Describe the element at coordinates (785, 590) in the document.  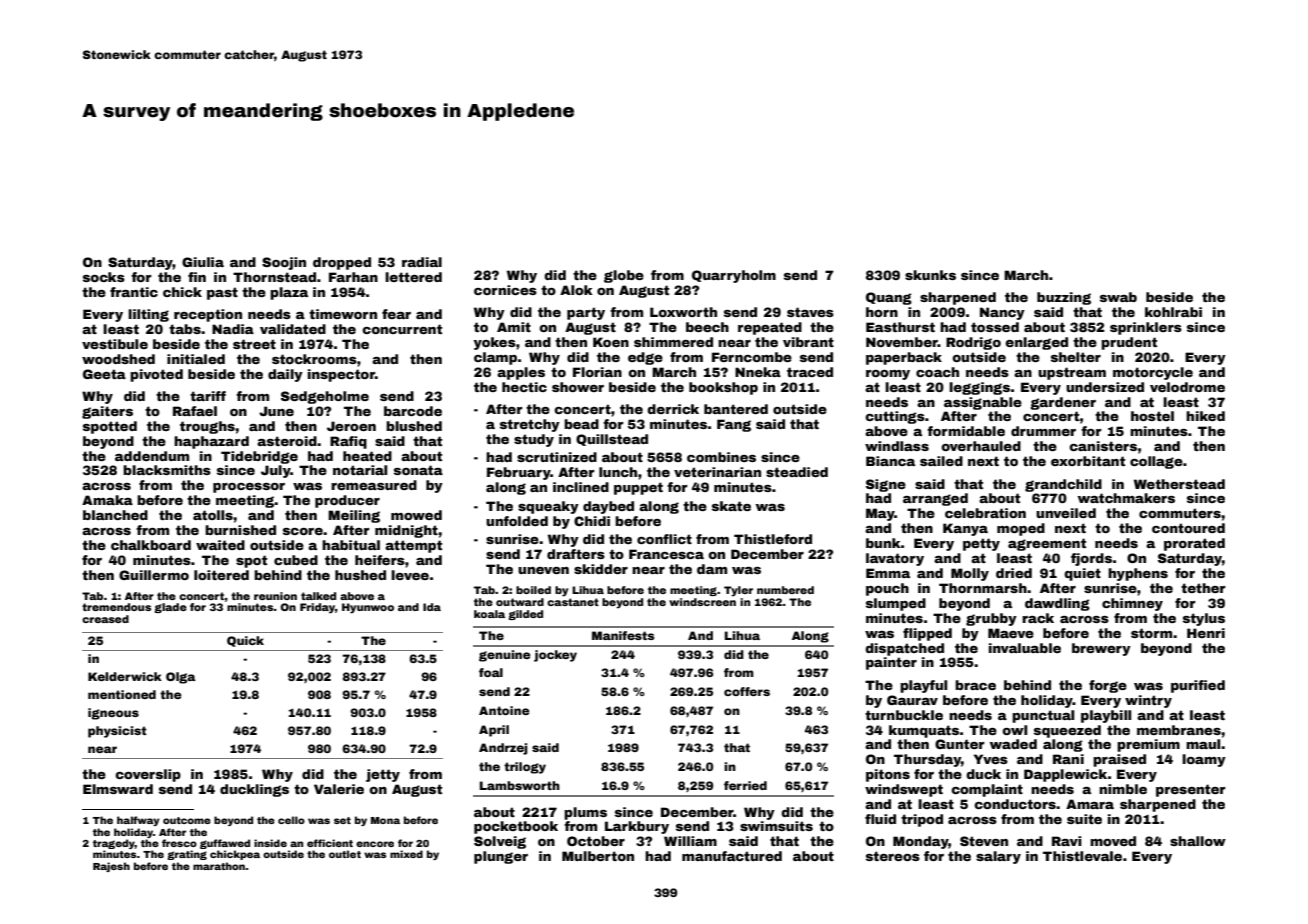
I see `numbered` at that location.
